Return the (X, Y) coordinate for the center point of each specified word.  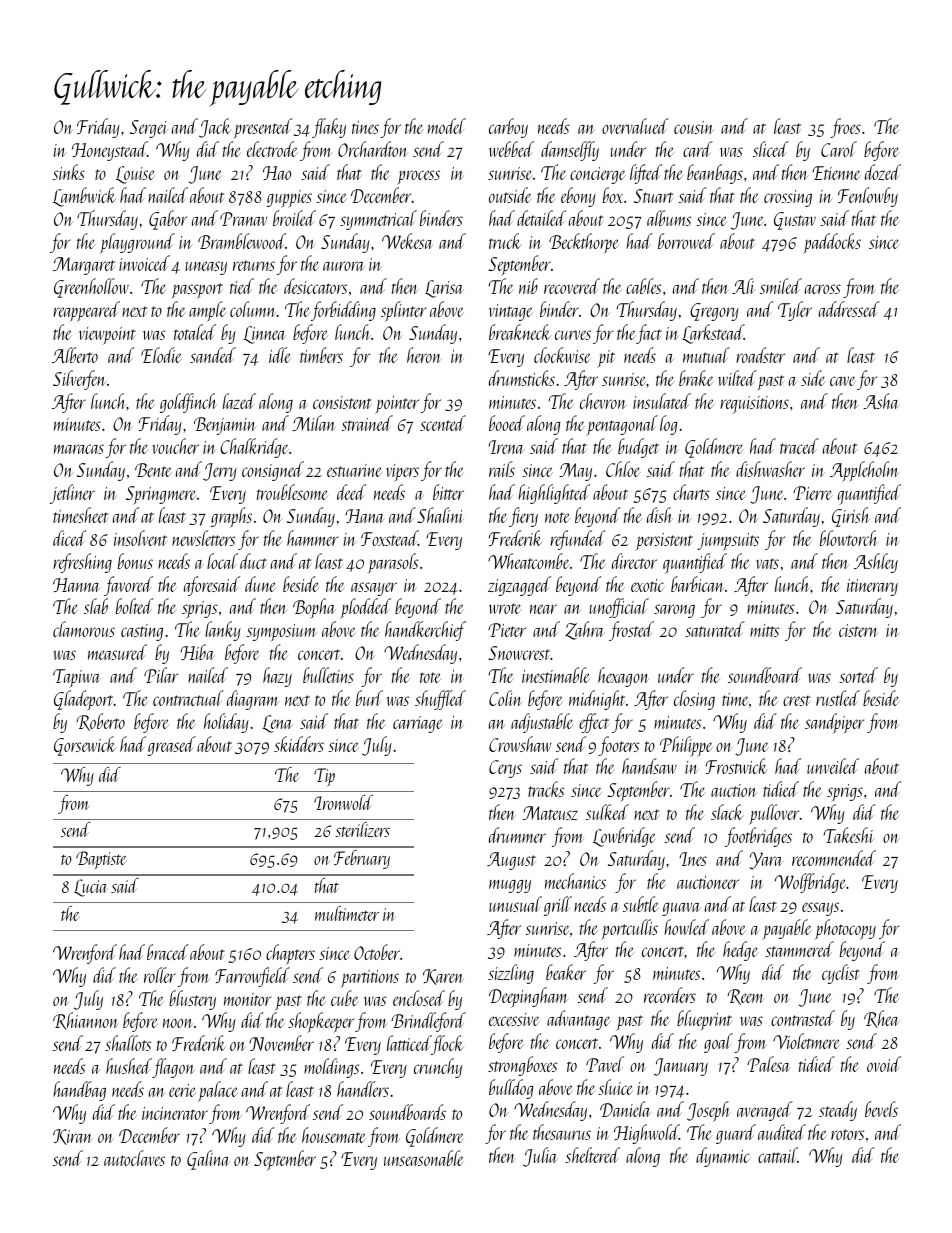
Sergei (148, 129)
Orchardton (373, 149)
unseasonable (424, 1158)
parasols (393, 563)
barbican (698, 584)
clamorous (84, 629)
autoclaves (134, 1158)
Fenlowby (868, 197)
